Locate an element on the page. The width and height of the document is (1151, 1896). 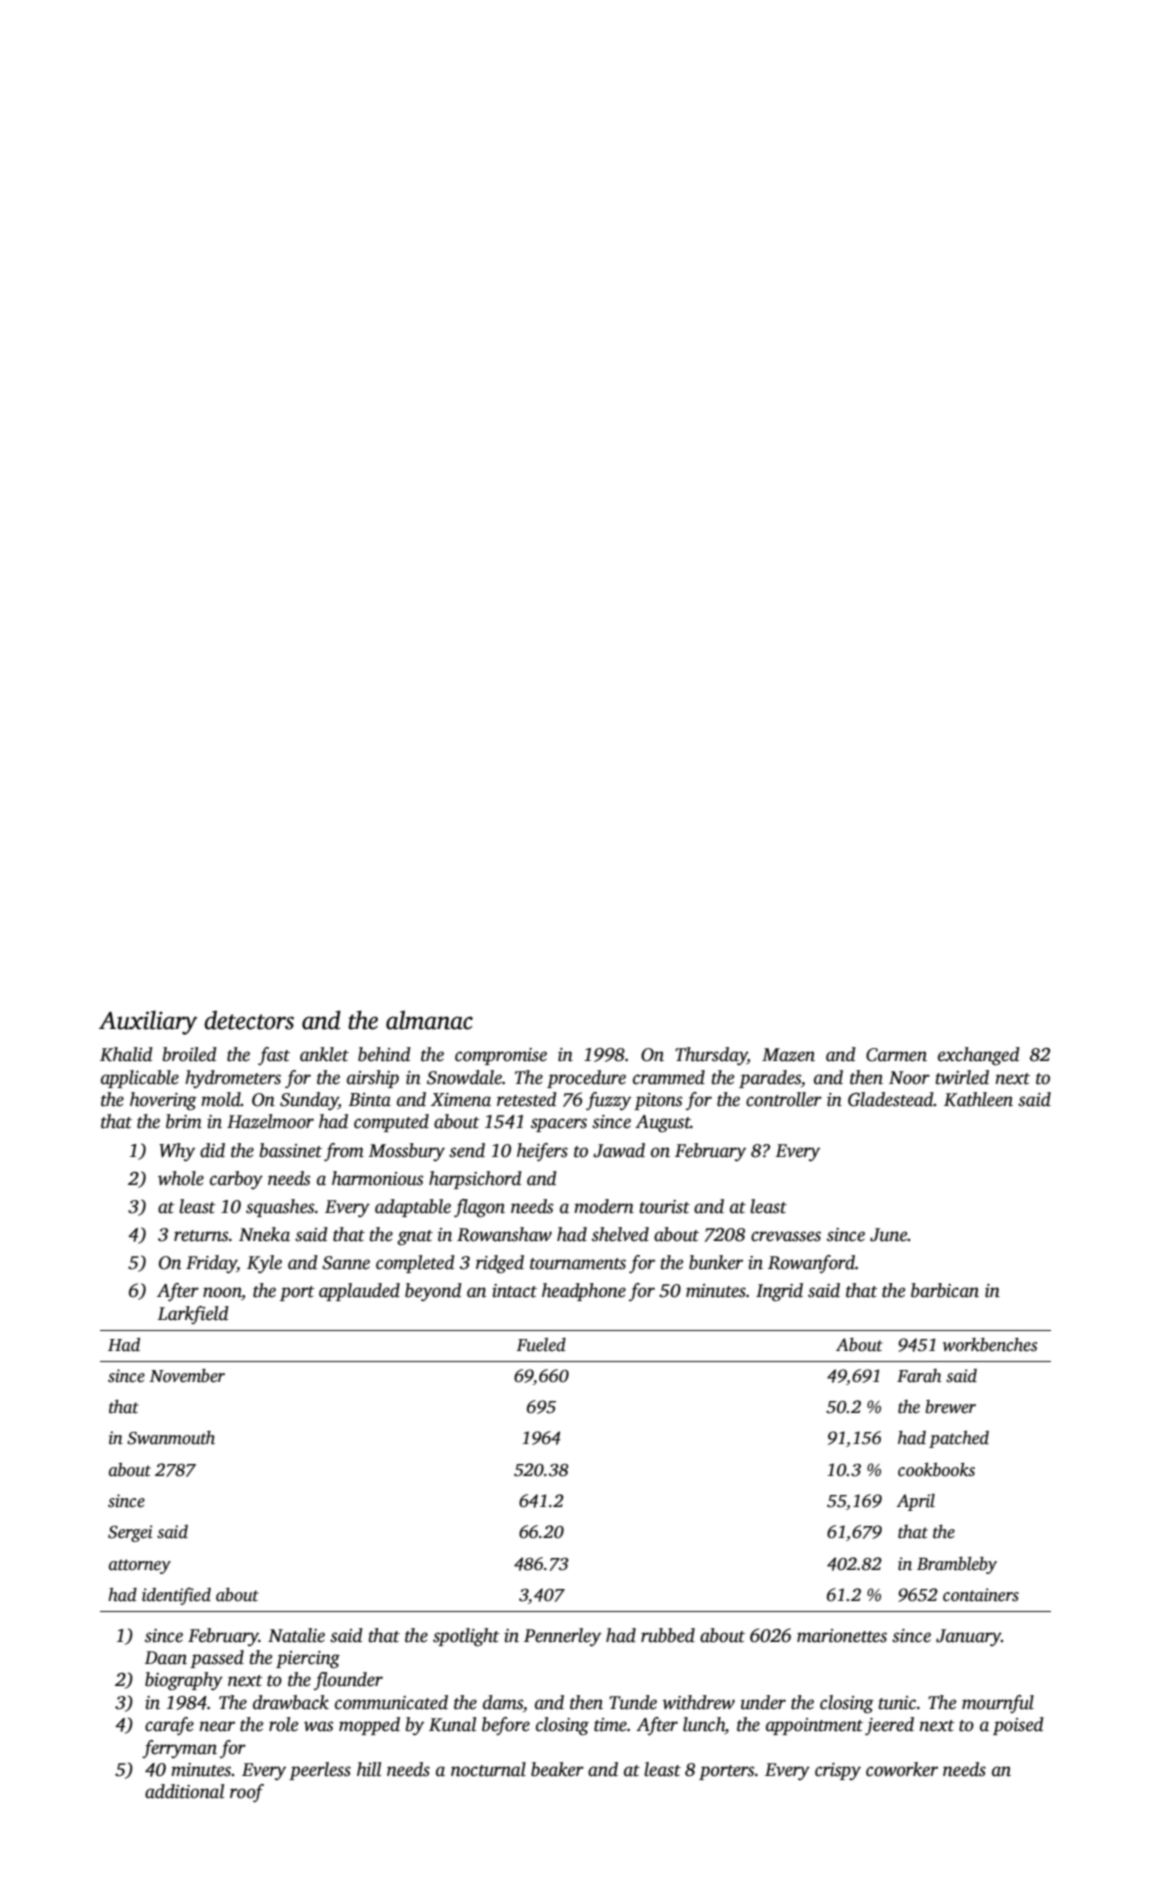
before is located at coordinates (506, 1726).
